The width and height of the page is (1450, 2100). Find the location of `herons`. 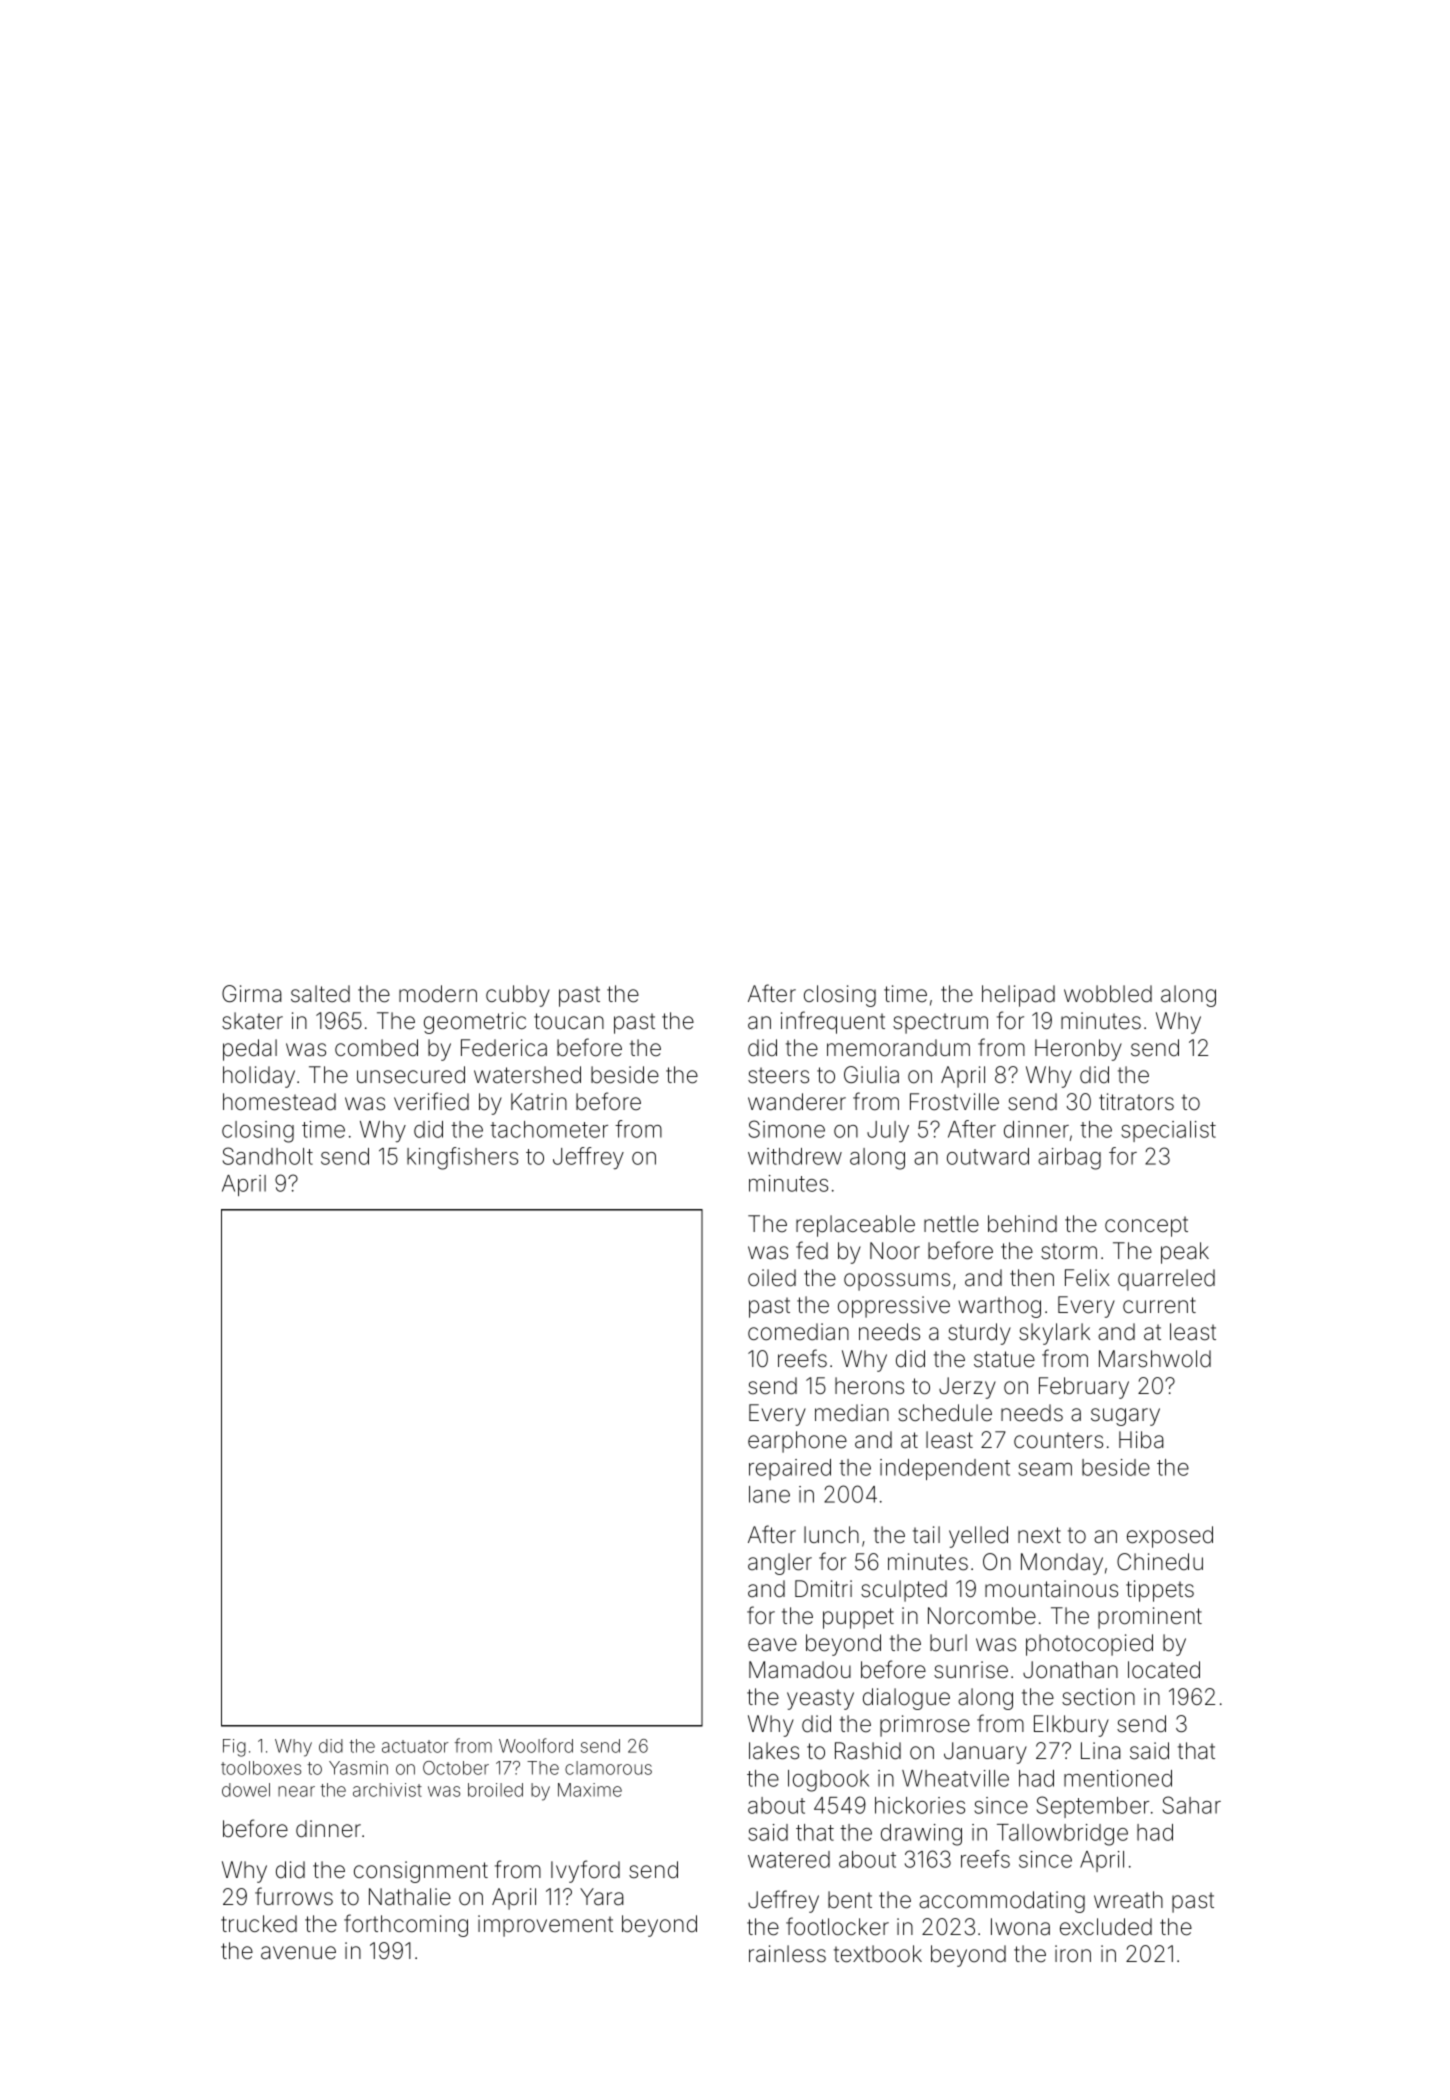

herons is located at coordinates (869, 1386).
